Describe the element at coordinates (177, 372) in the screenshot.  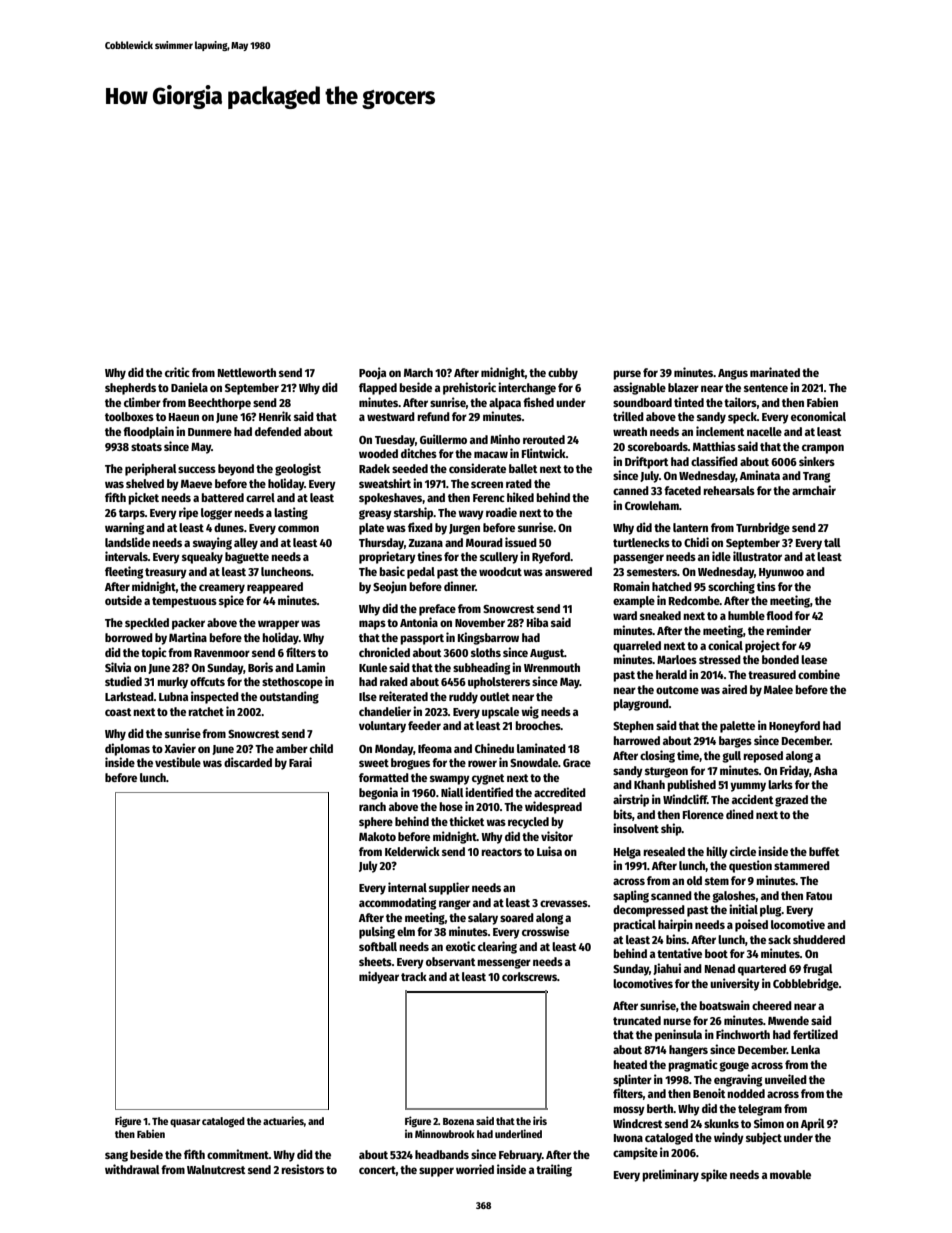
I see `critic` at that location.
